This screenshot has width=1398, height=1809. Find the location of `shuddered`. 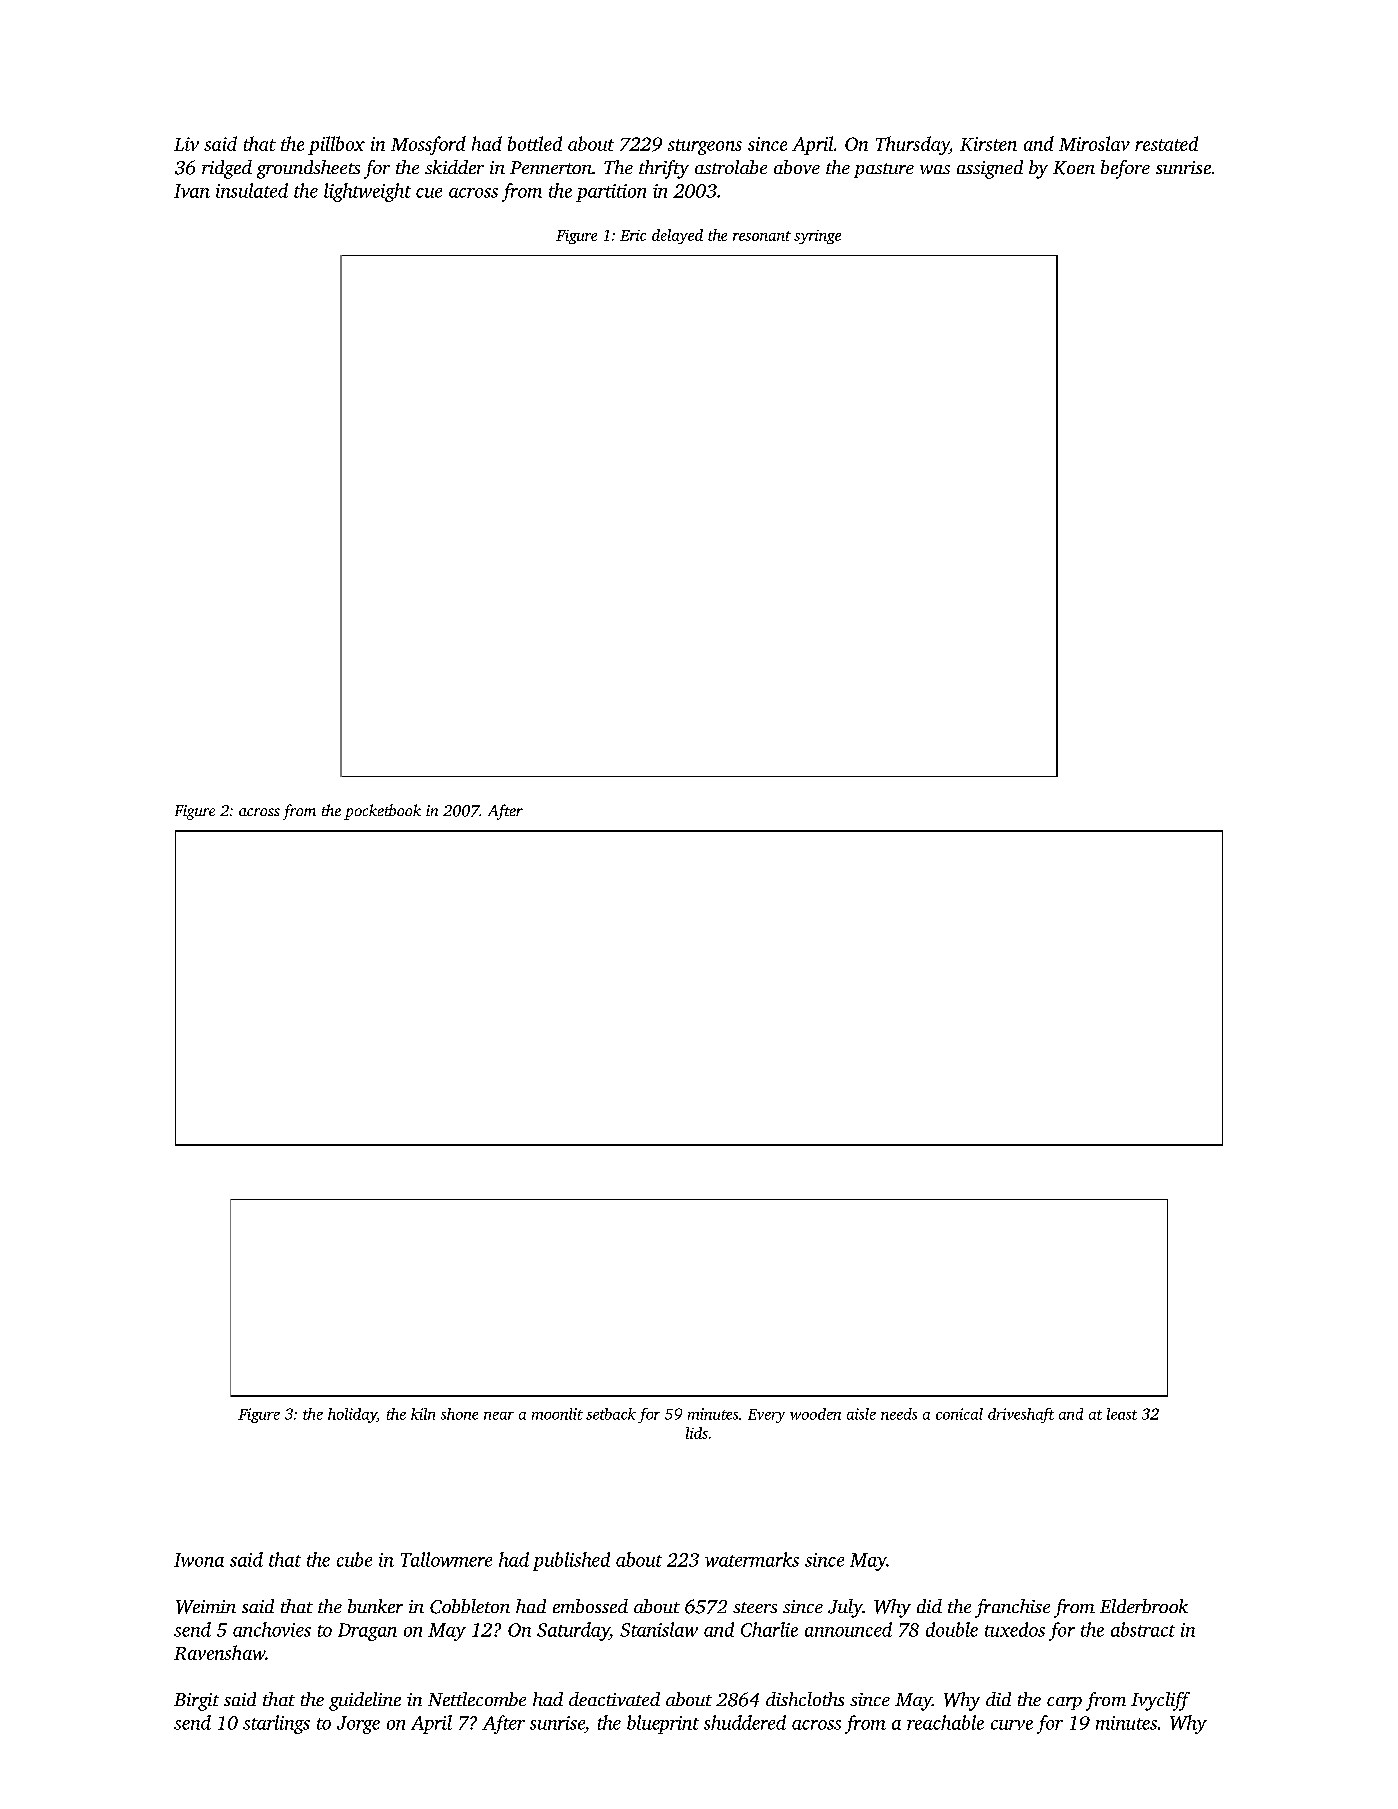

shuddered is located at coordinates (745, 1722).
